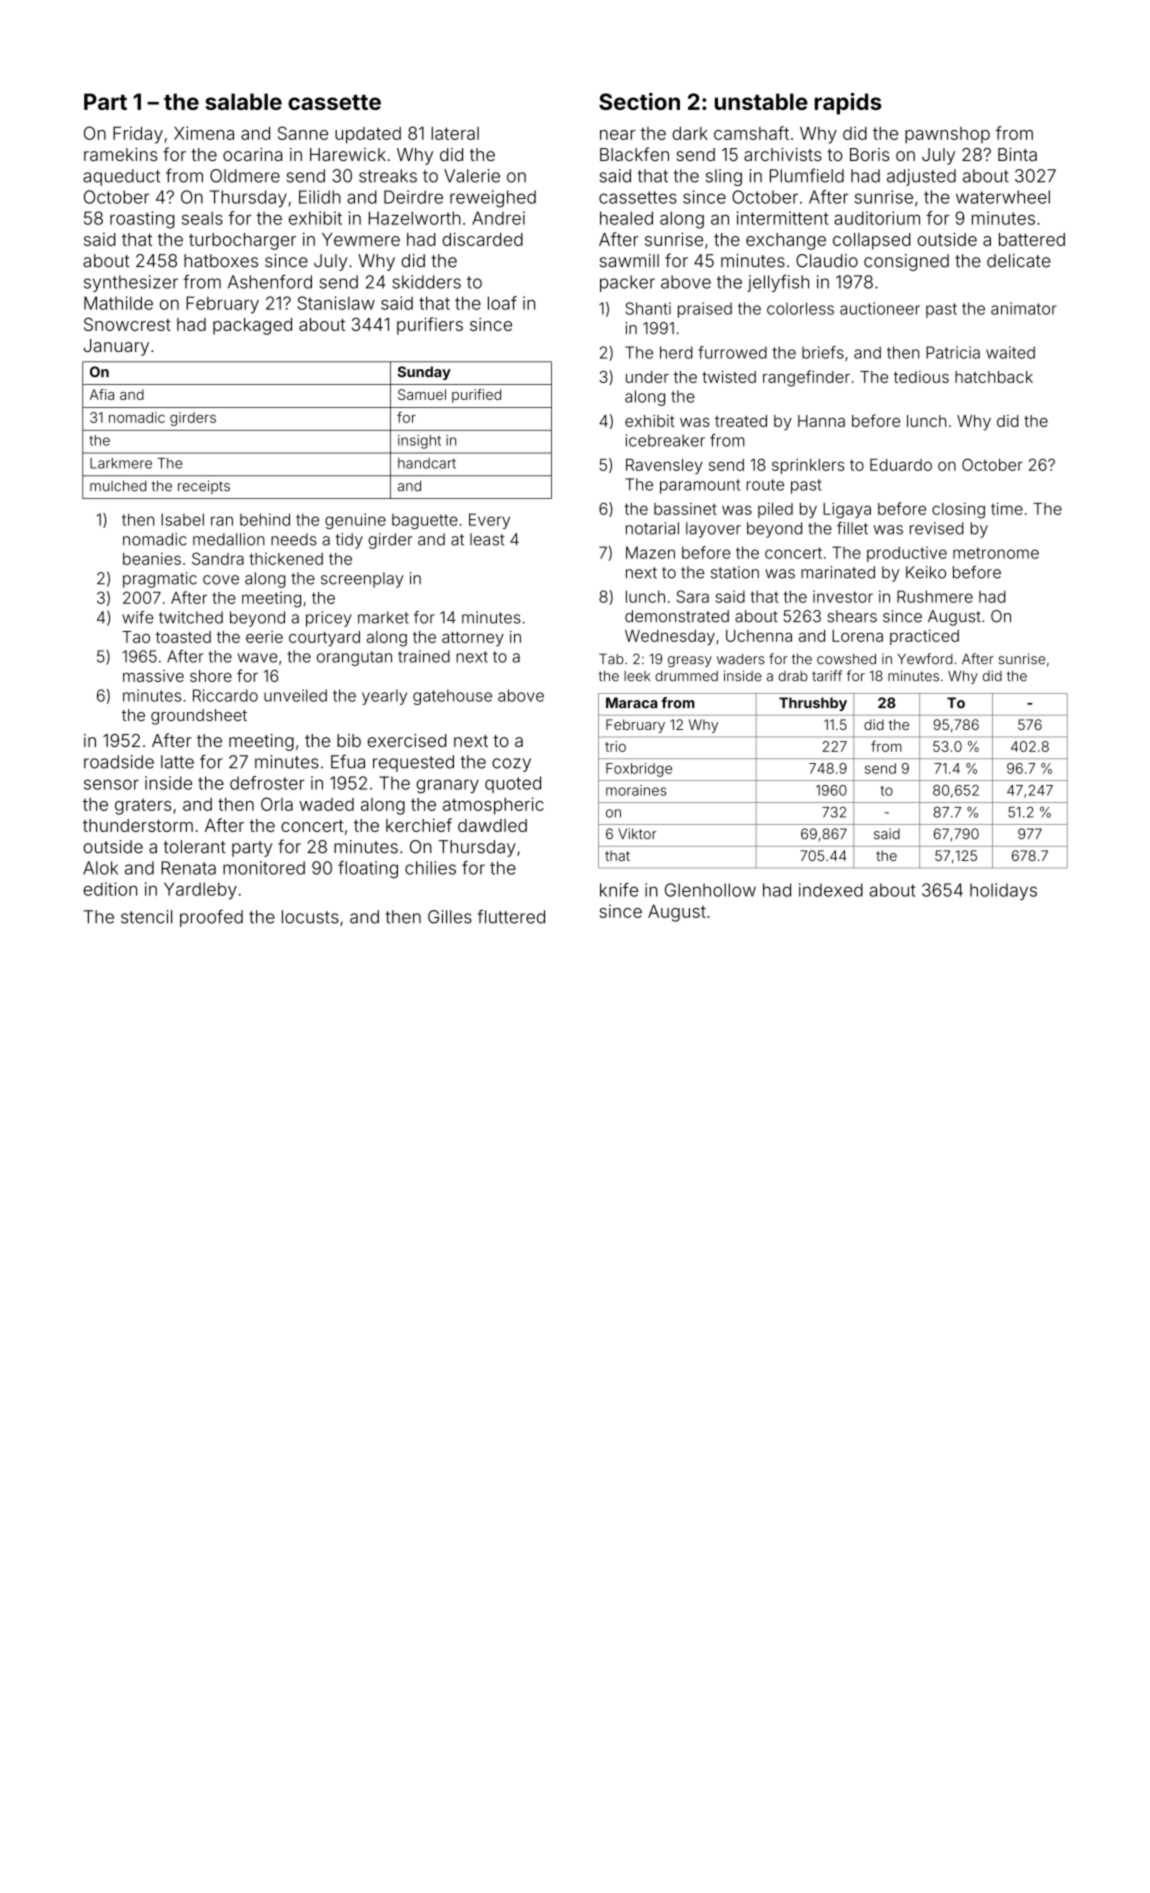 Image resolution: width=1150 pixels, height=1893 pixels. Describe the element at coordinates (650, 552) in the screenshot. I see `Mazen` at that location.
